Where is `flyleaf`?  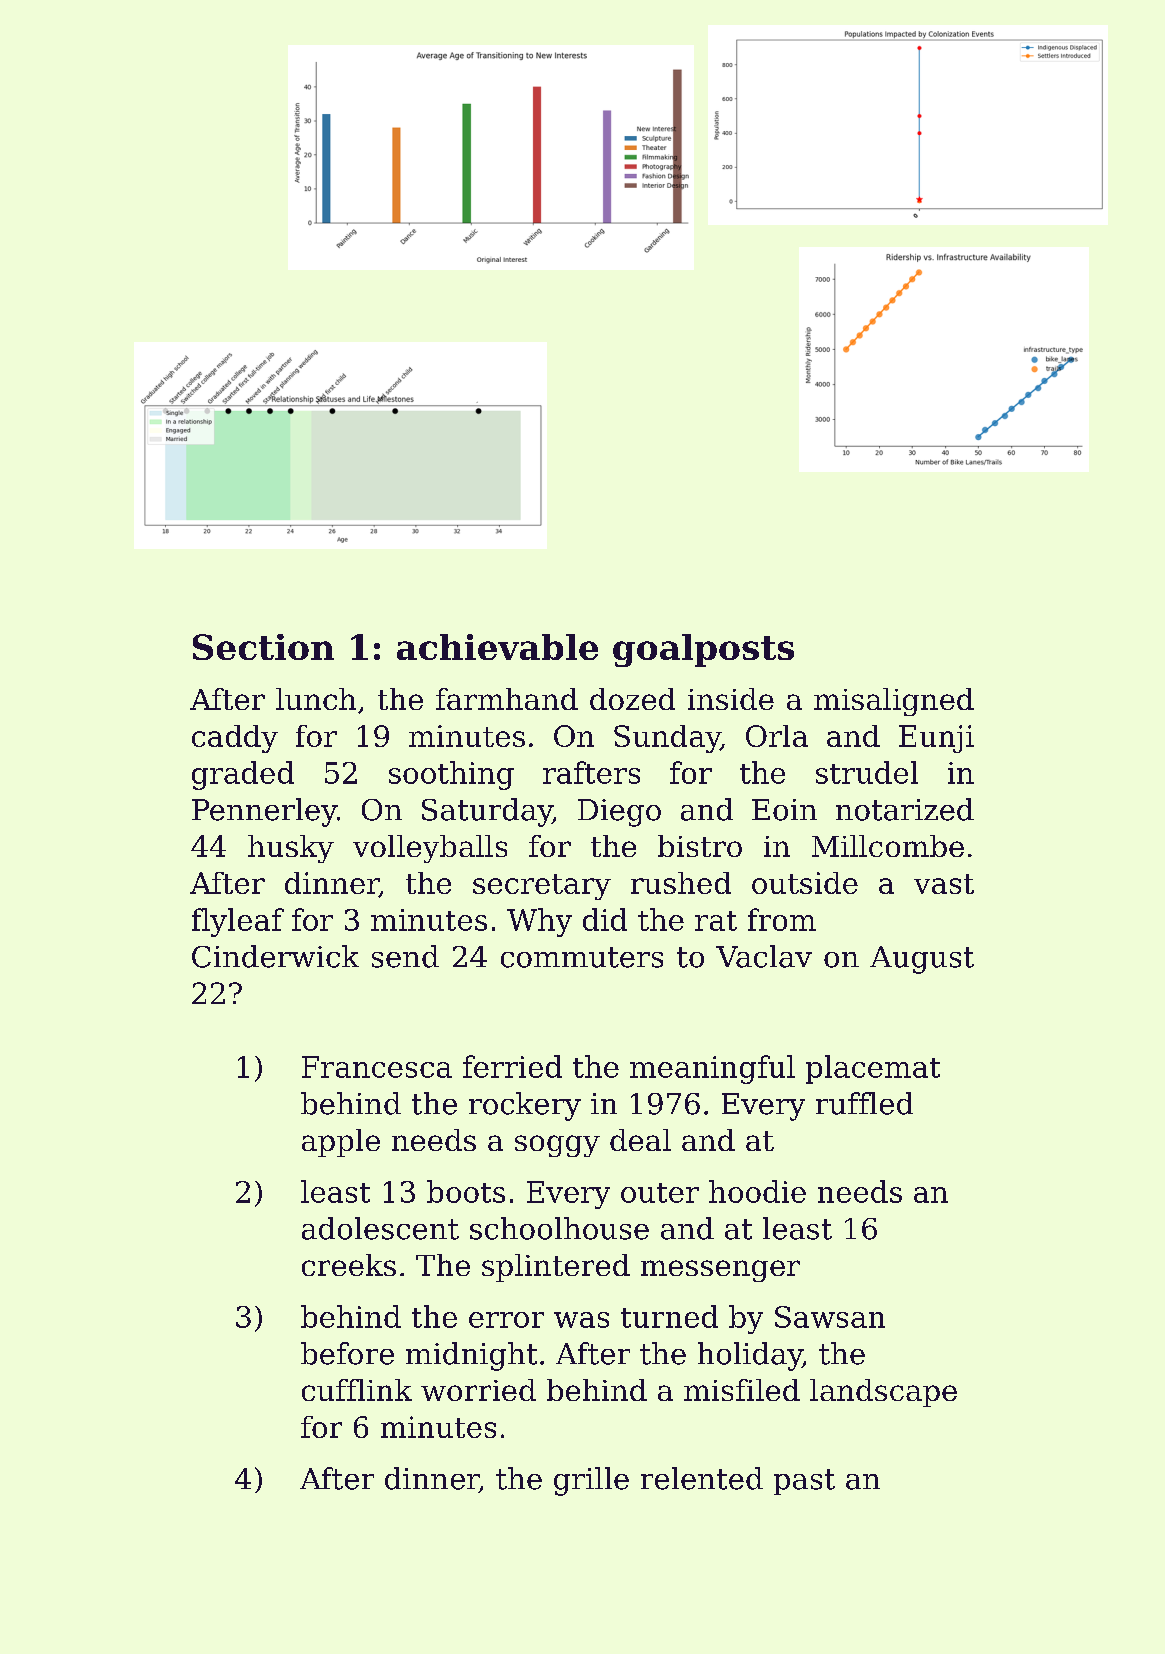
flyleaf is located at coordinates (238, 922).
